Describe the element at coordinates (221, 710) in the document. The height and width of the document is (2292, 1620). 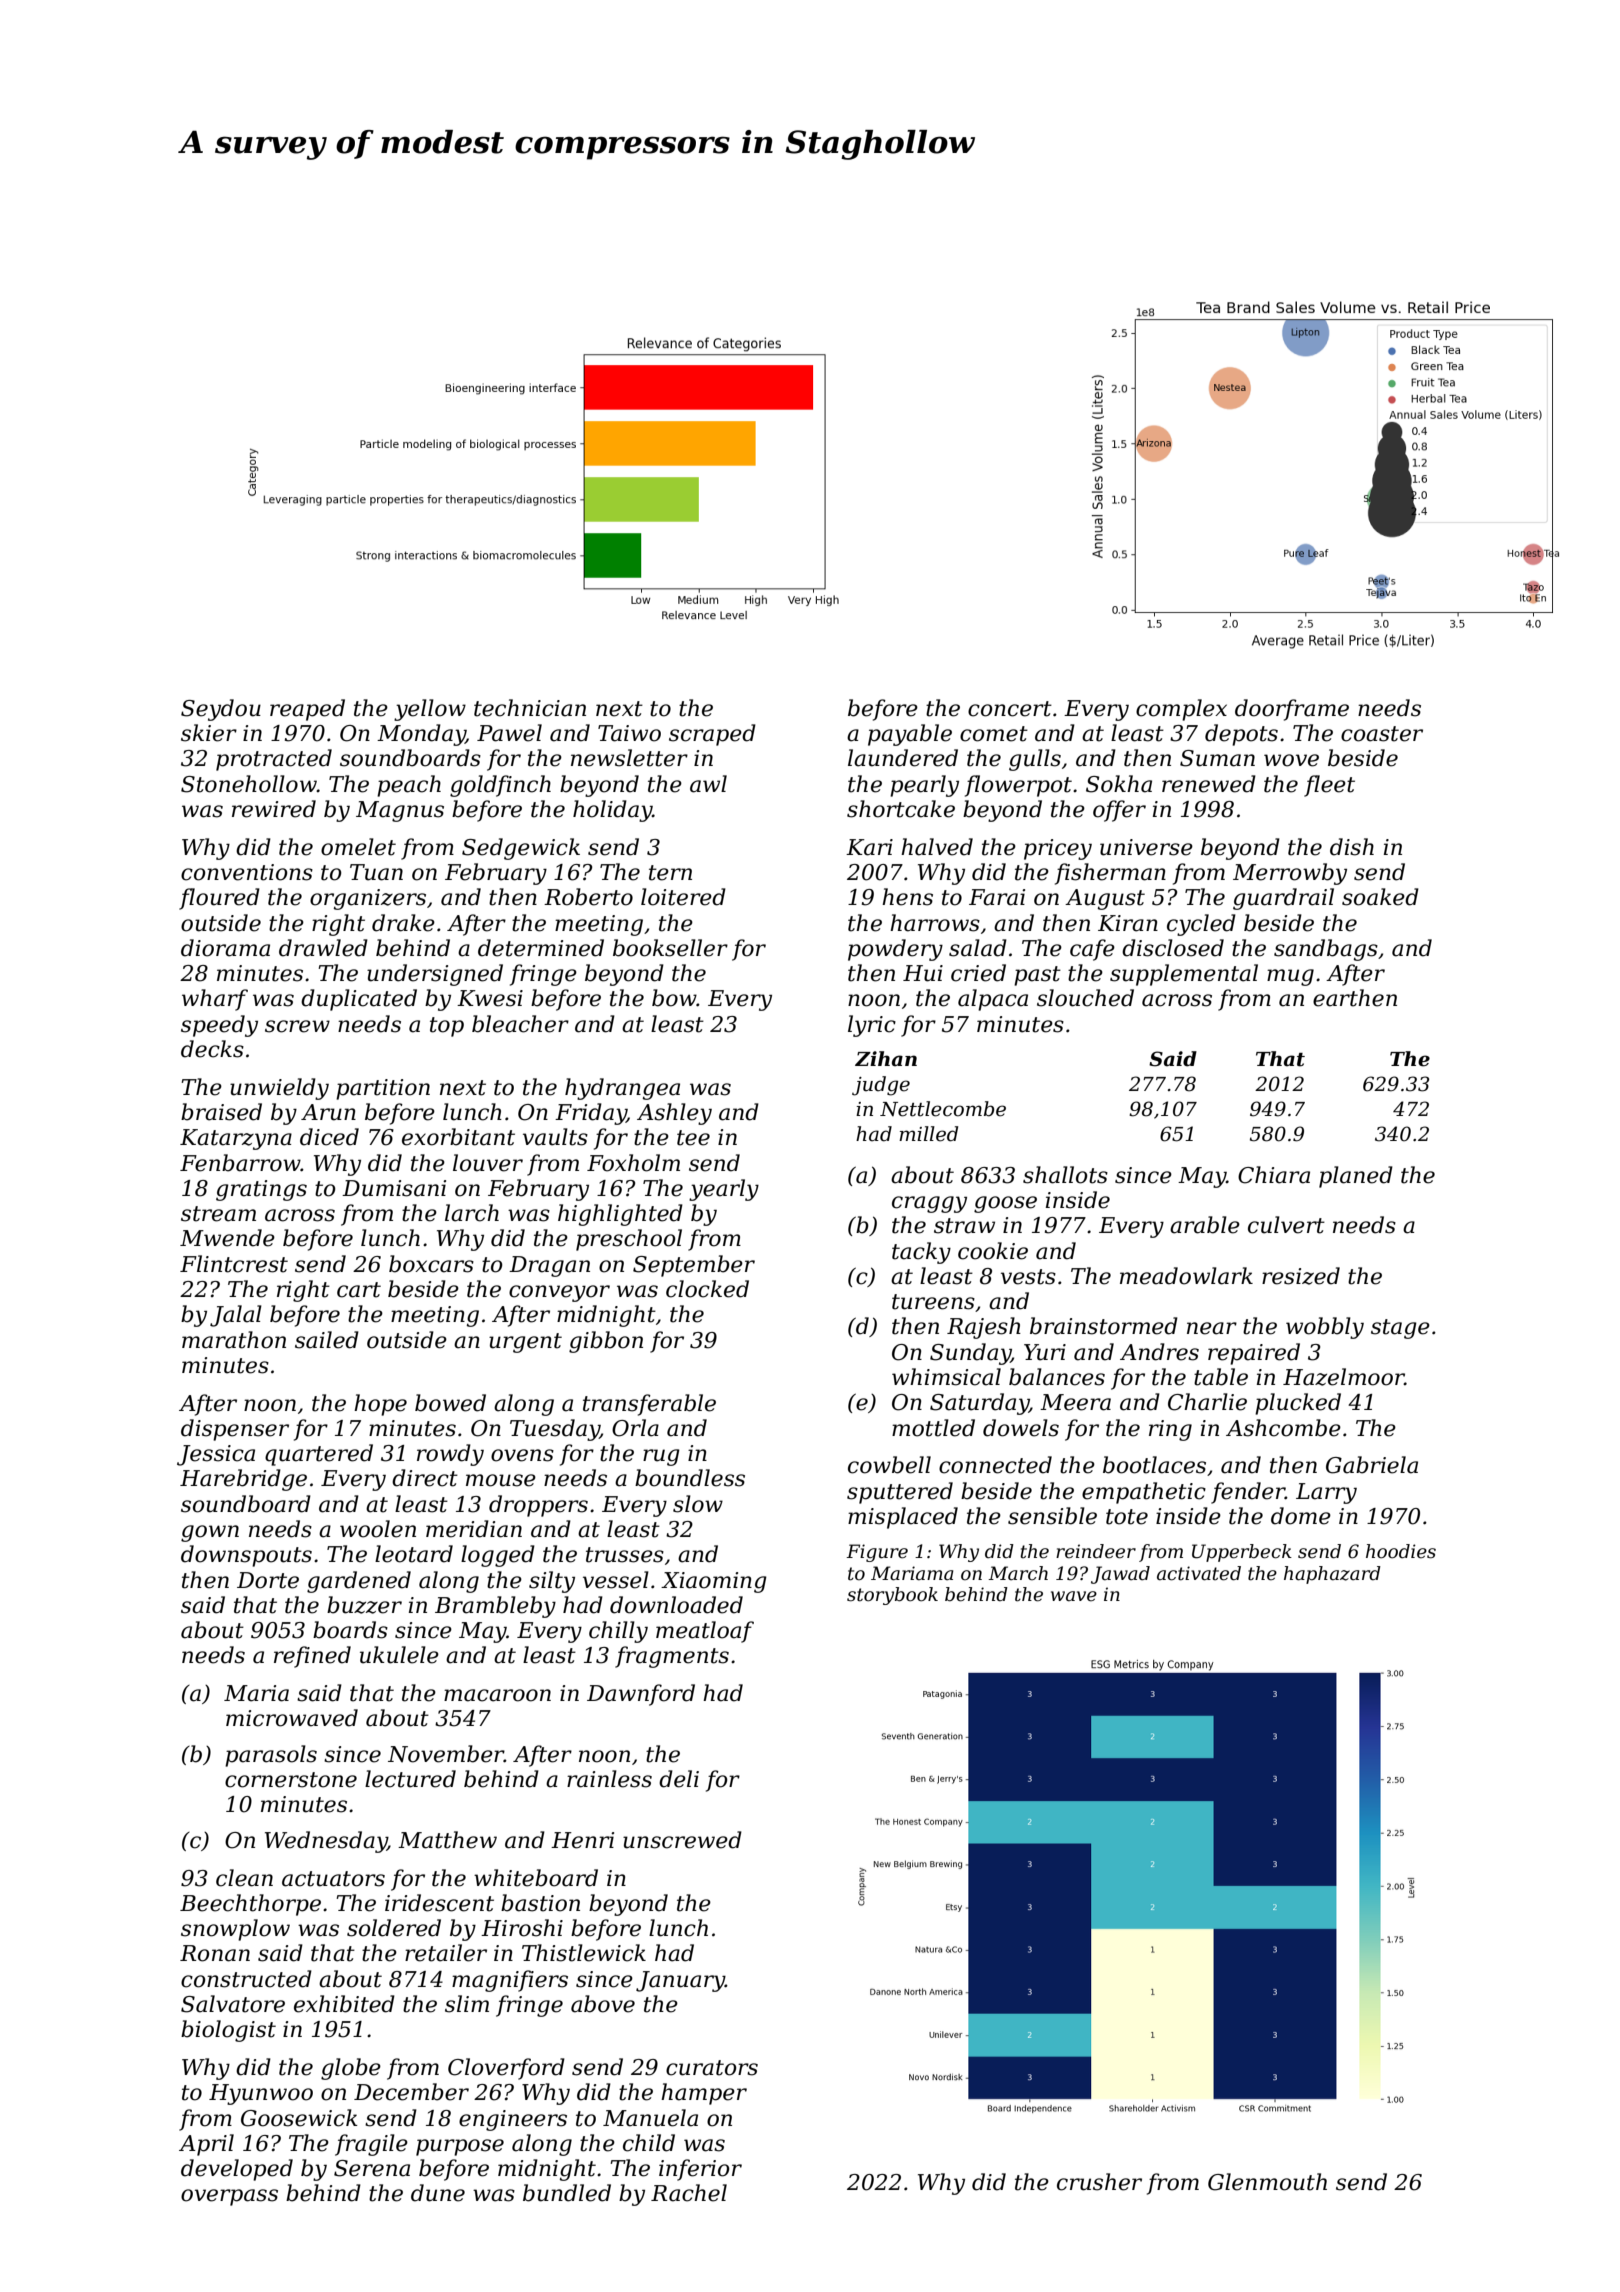
I see `Seydou` at that location.
